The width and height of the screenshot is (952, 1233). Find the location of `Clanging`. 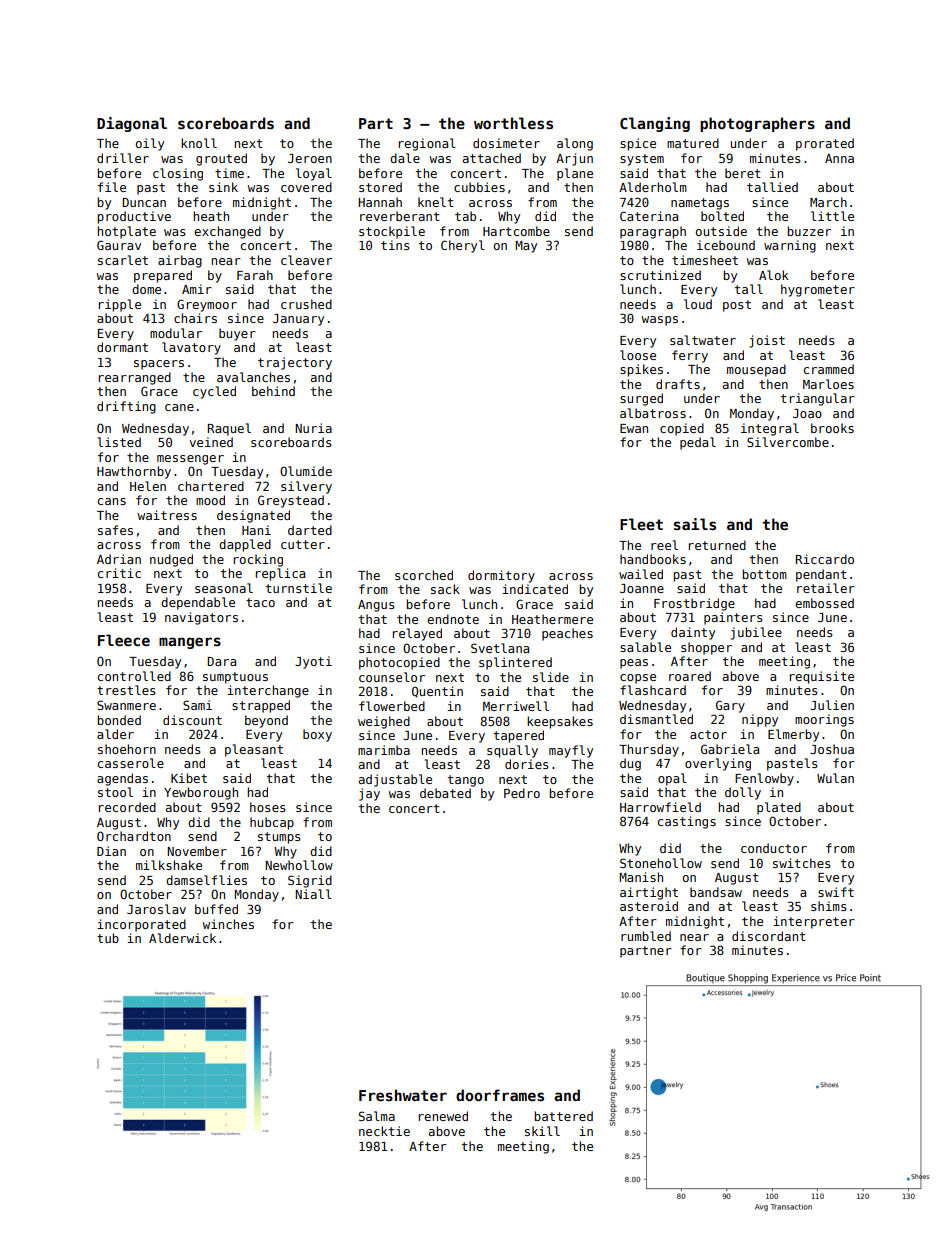

Clanging is located at coordinates (655, 124).
